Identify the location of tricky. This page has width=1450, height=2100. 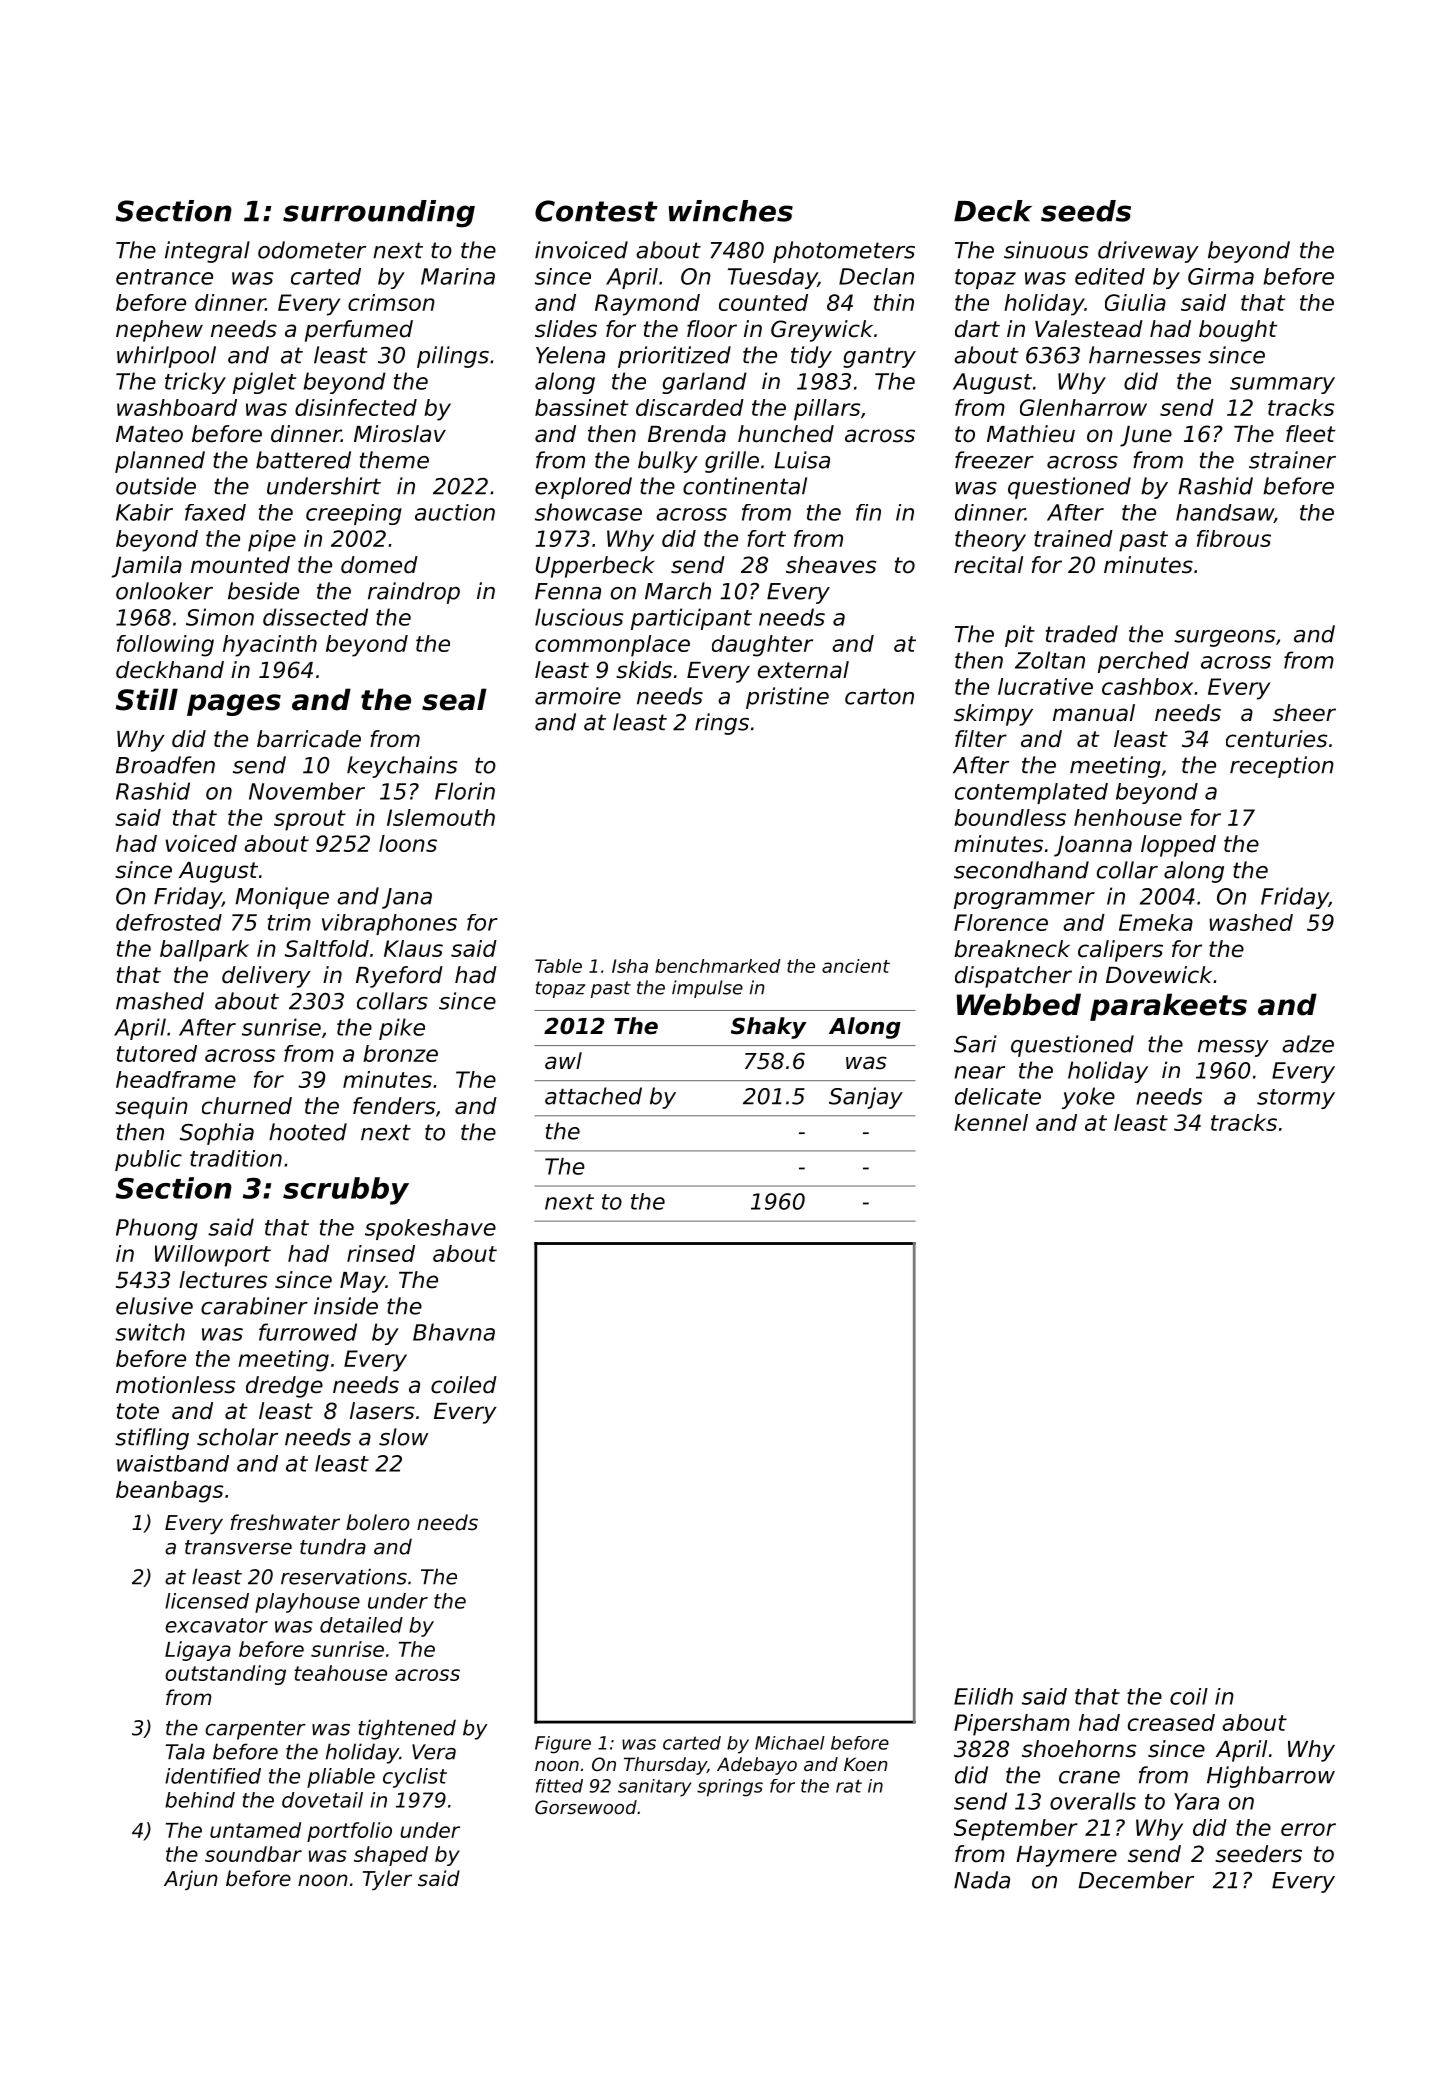
(195, 383).
